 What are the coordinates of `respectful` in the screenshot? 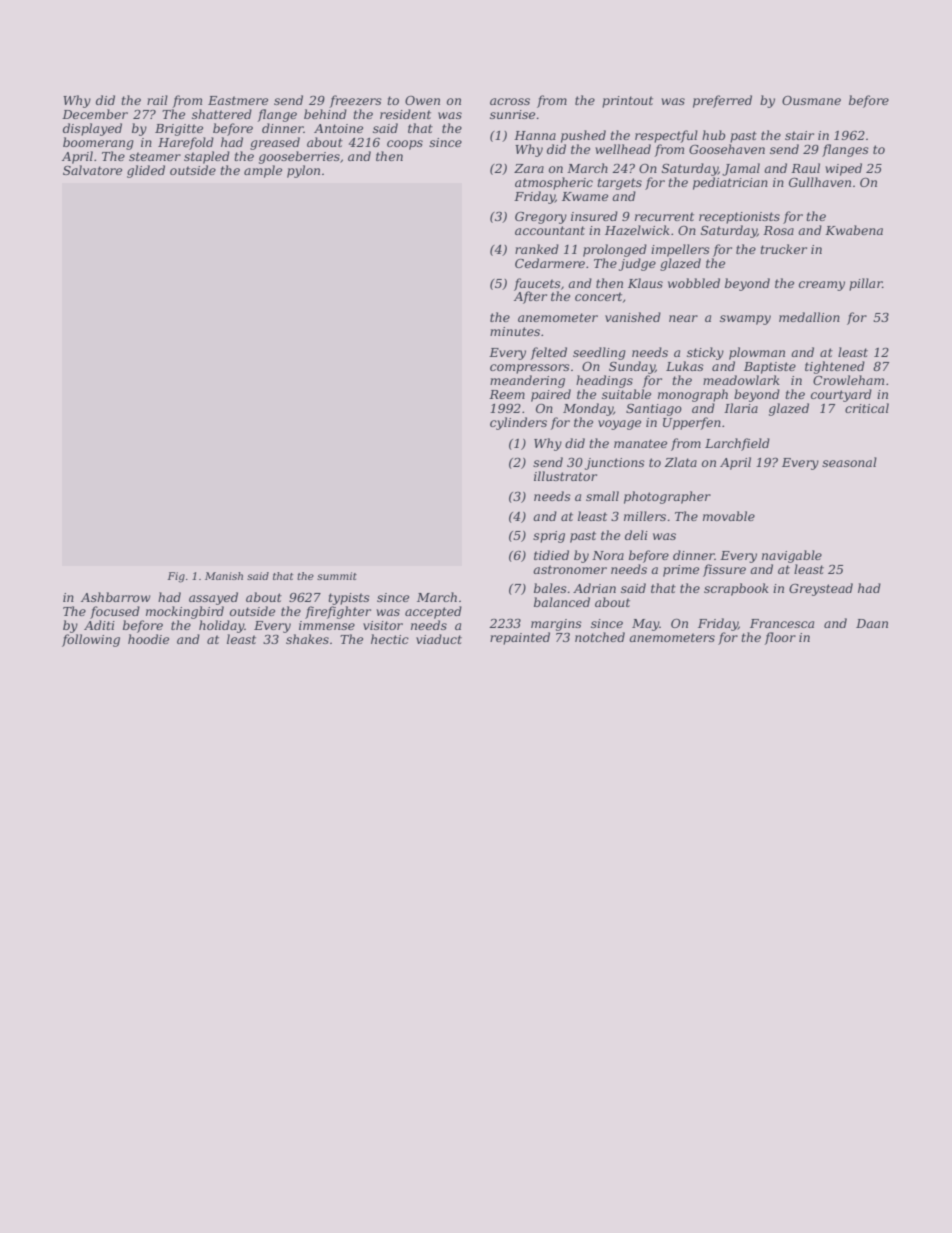 It's located at (666, 136).
